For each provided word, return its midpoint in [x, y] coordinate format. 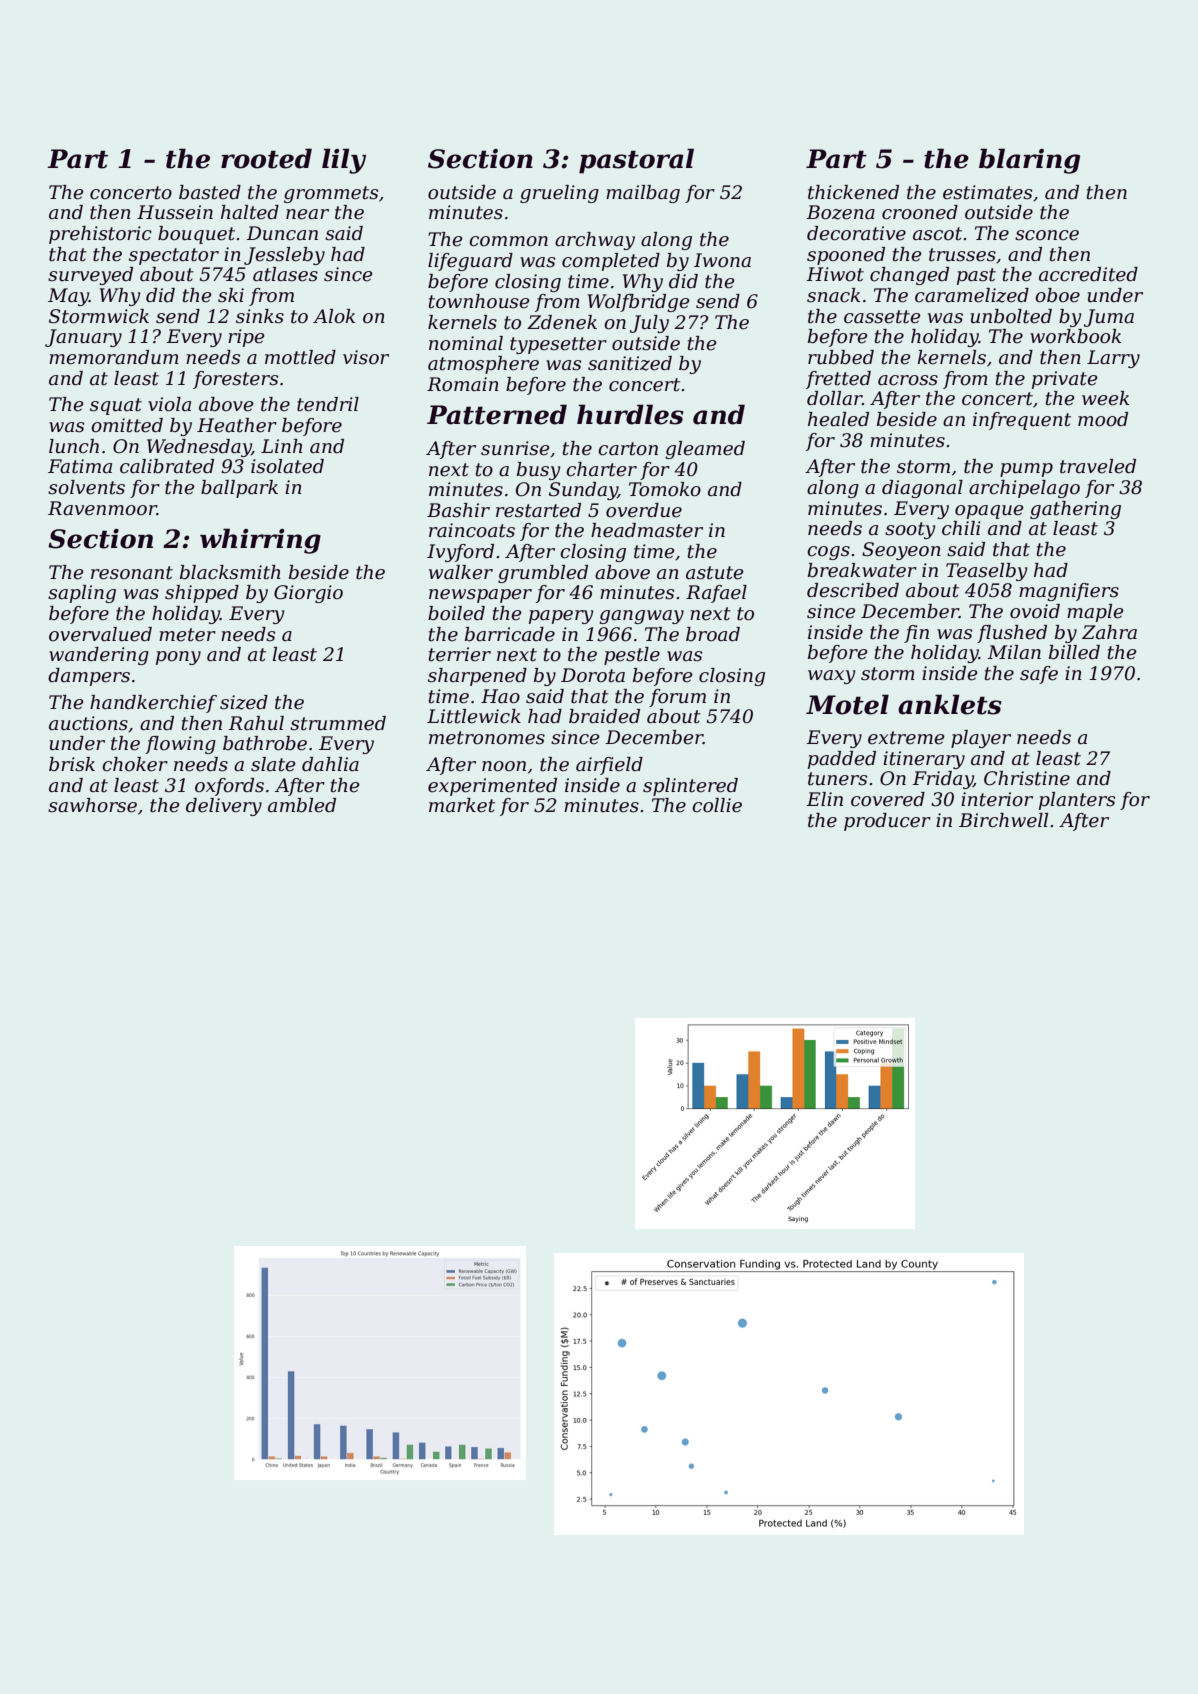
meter [187, 635]
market [462, 805]
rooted [266, 158]
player [981, 739]
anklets [950, 704]
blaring [1029, 161]
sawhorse [92, 805]
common [508, 241]
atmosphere [483, 365]
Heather [237, 425]
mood [1103, 419]
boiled [456, 613]
